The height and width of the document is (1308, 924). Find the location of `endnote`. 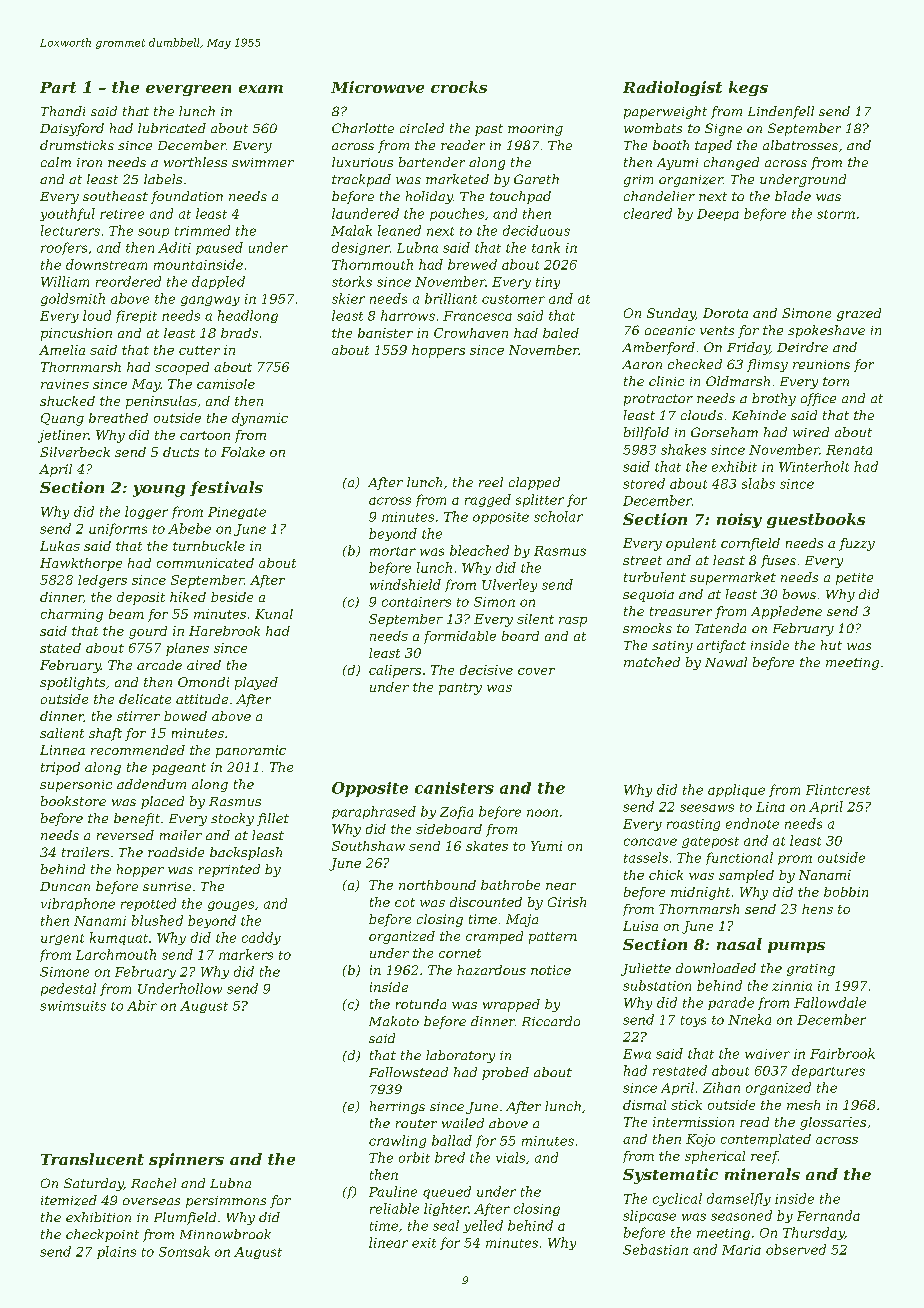

endnote is located at coordinates (752, 823).
